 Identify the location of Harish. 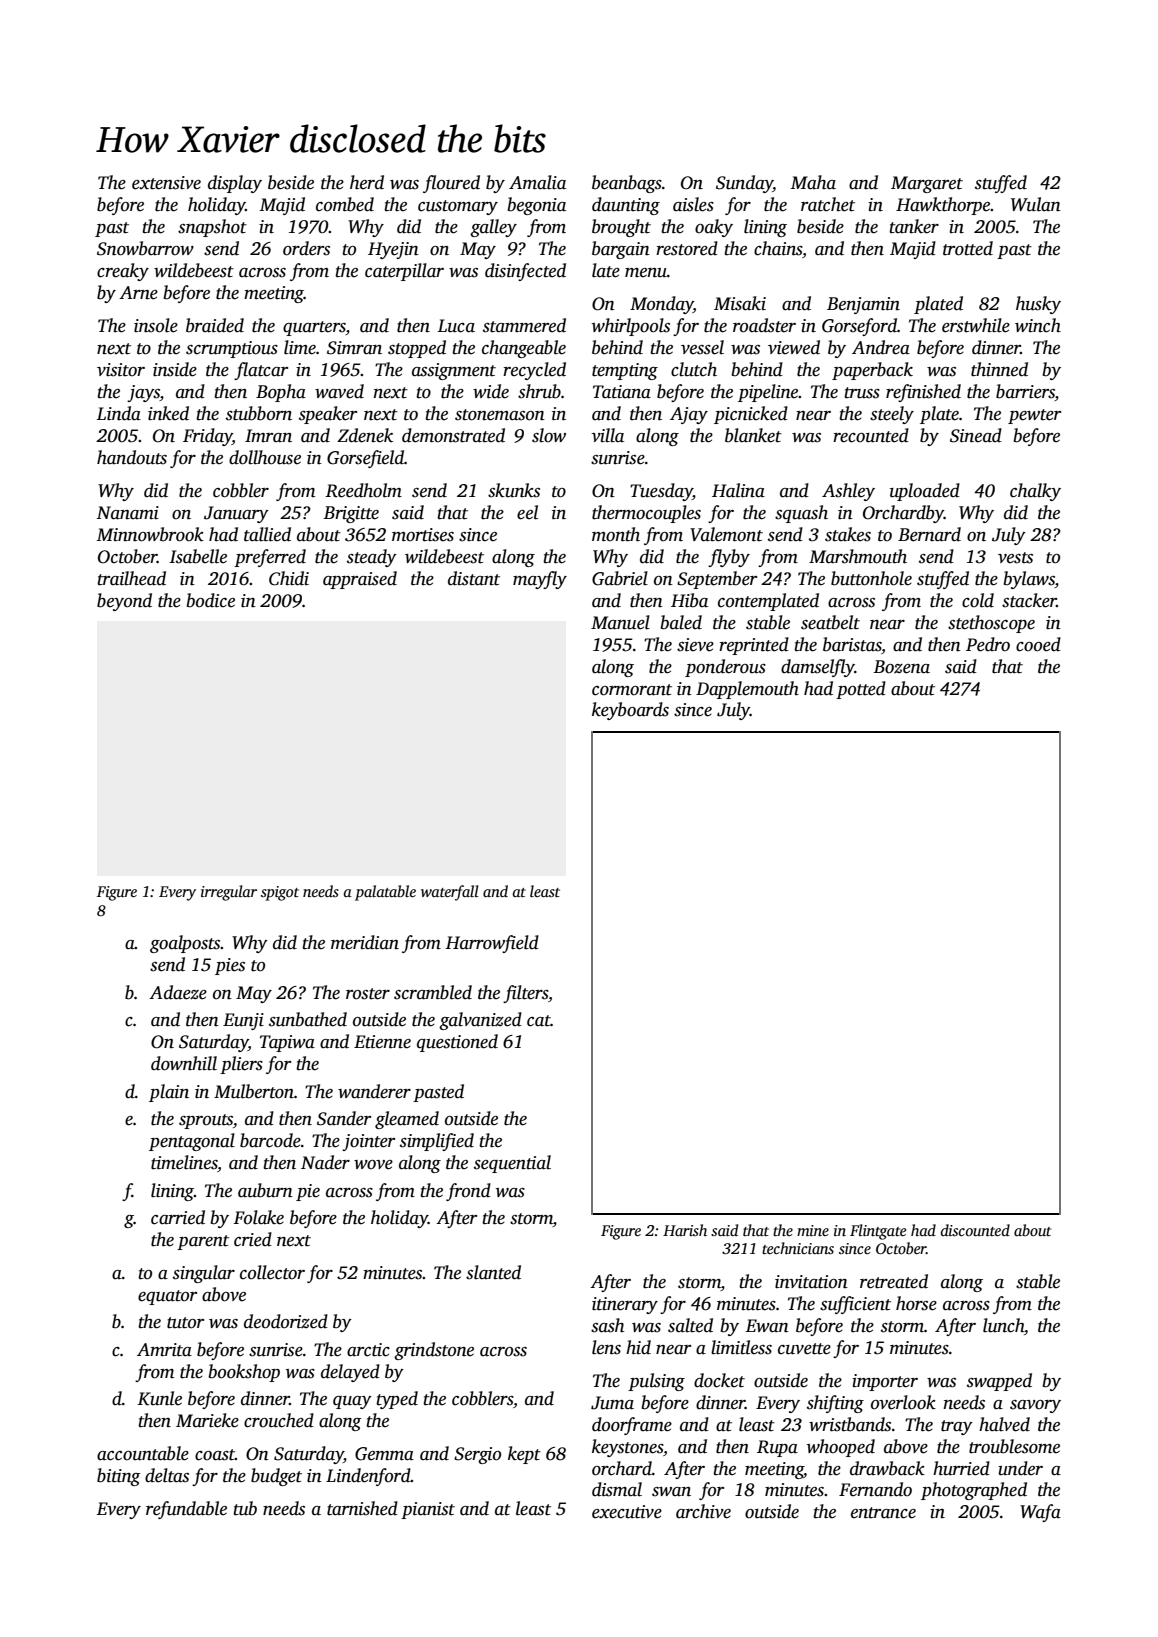
(685, 1230).
